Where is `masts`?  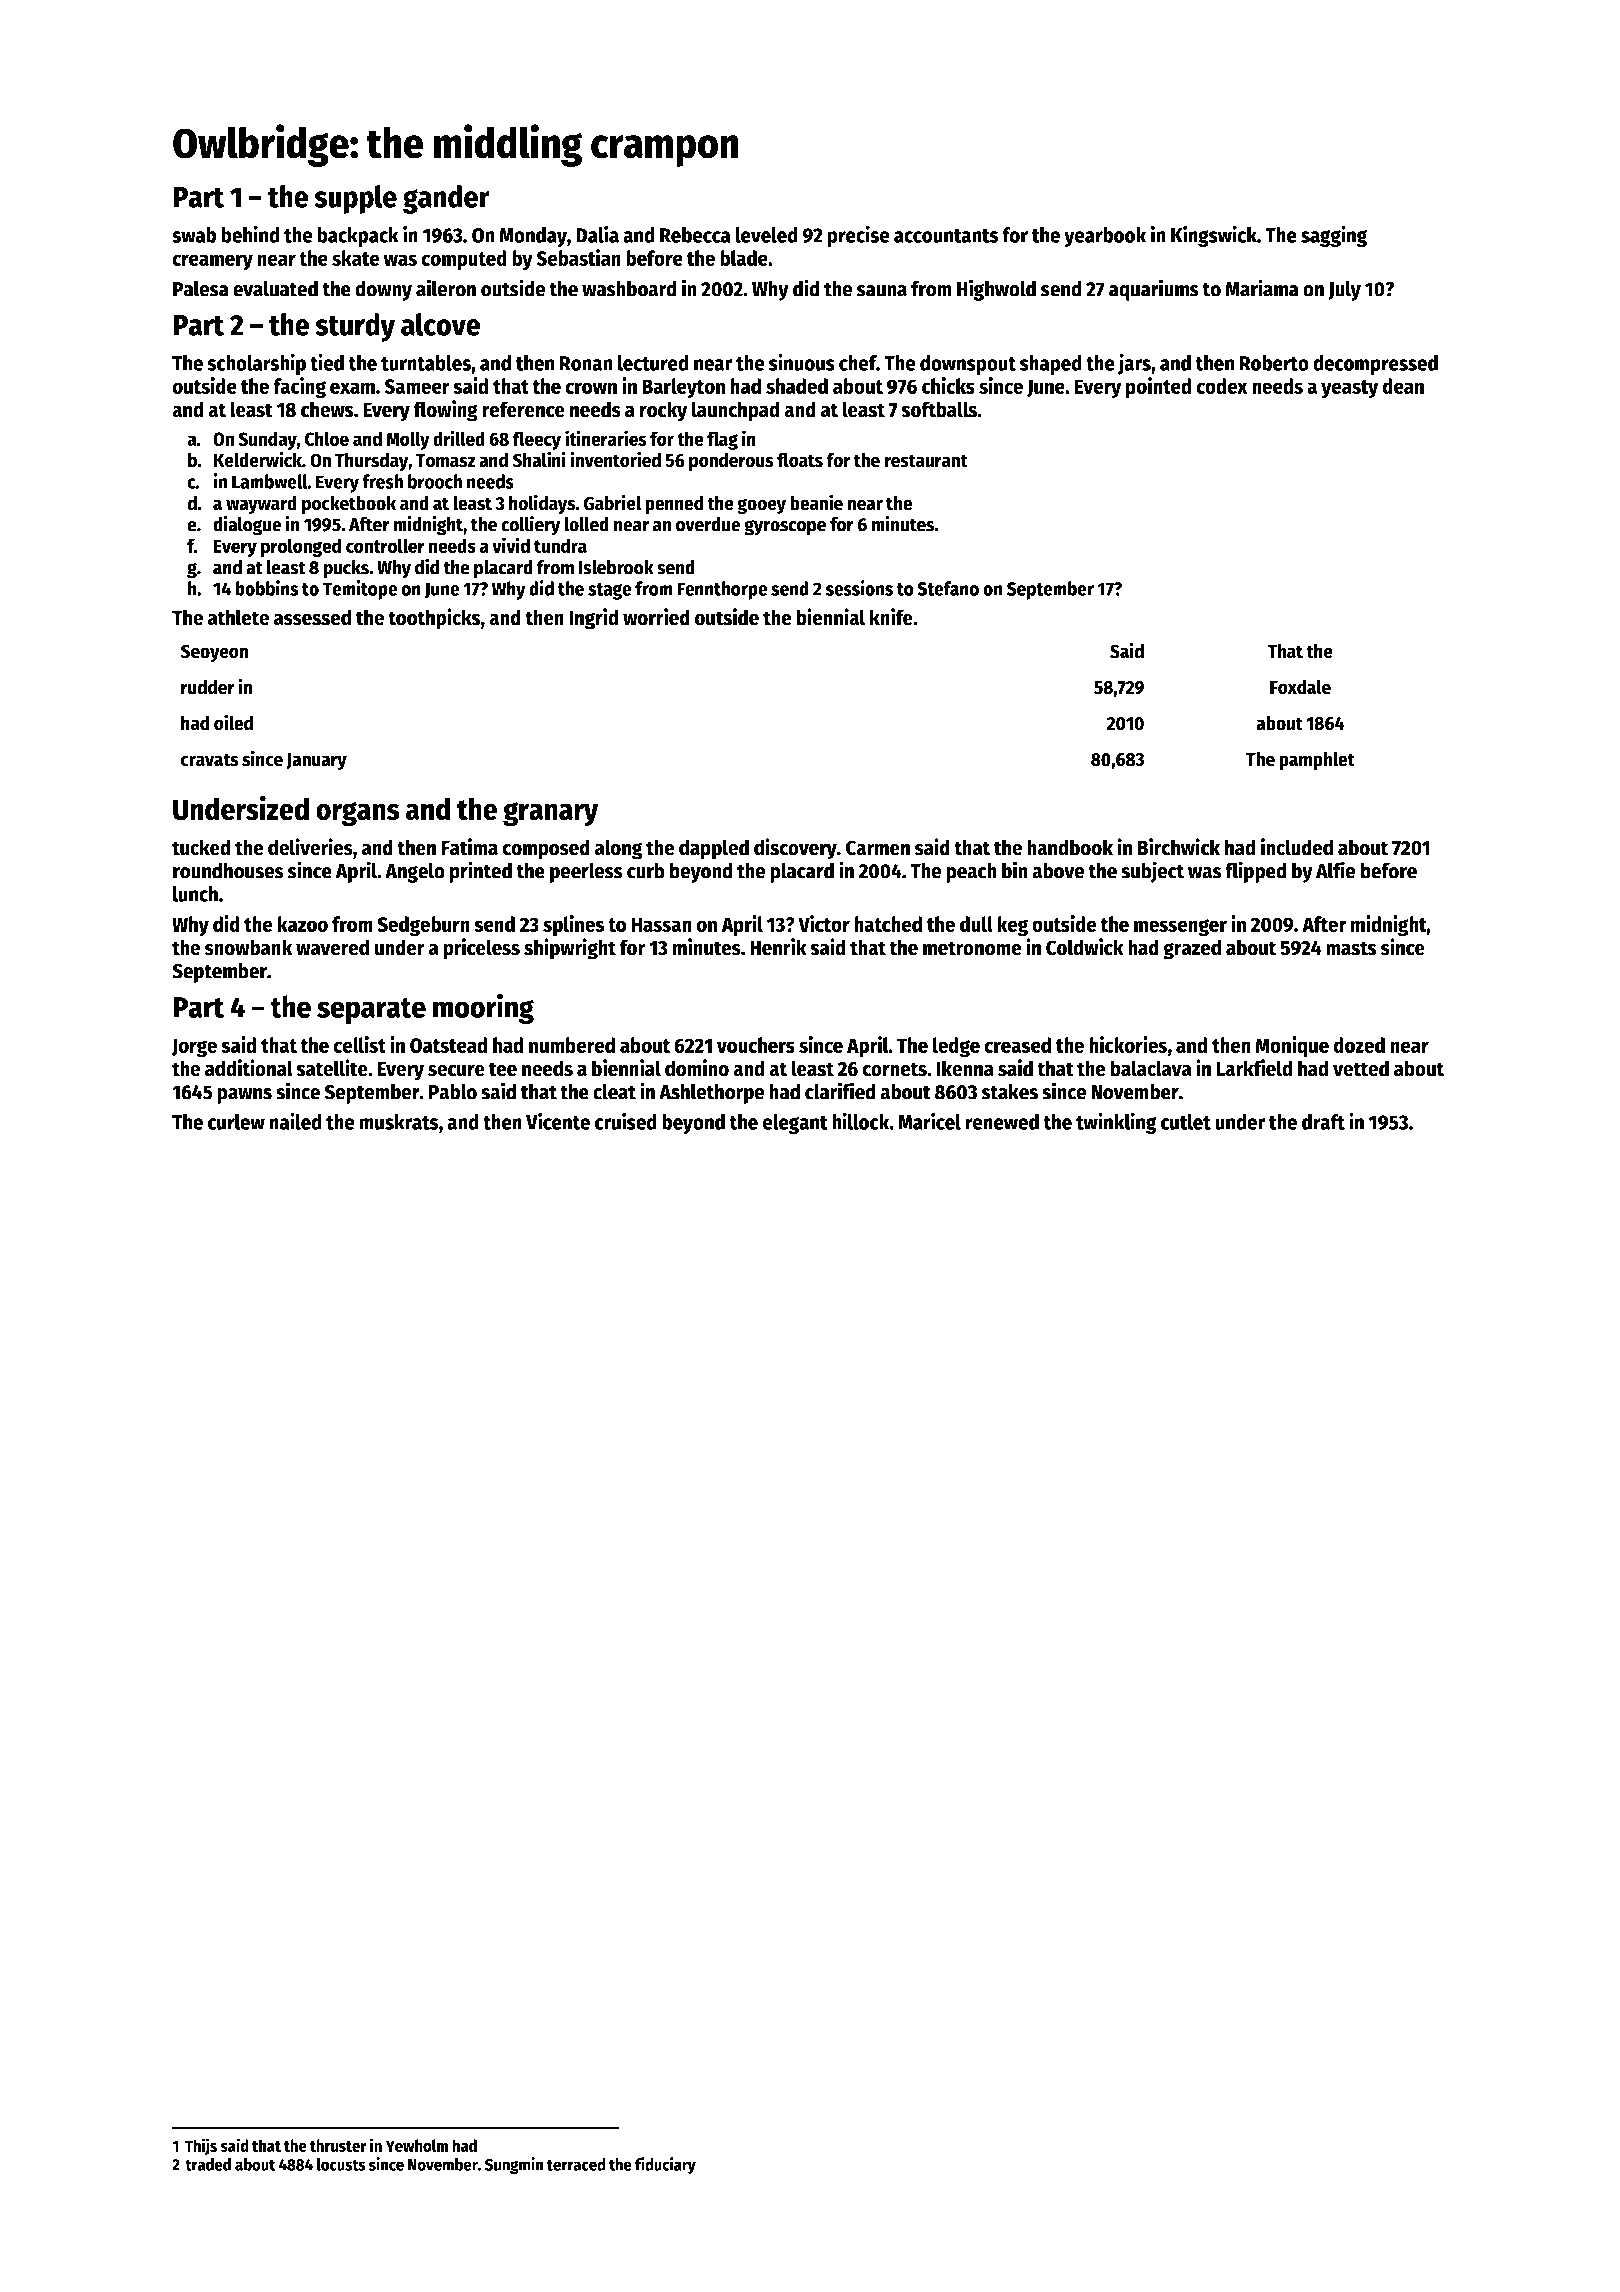 masts is located at coordinates (1351, 948).
